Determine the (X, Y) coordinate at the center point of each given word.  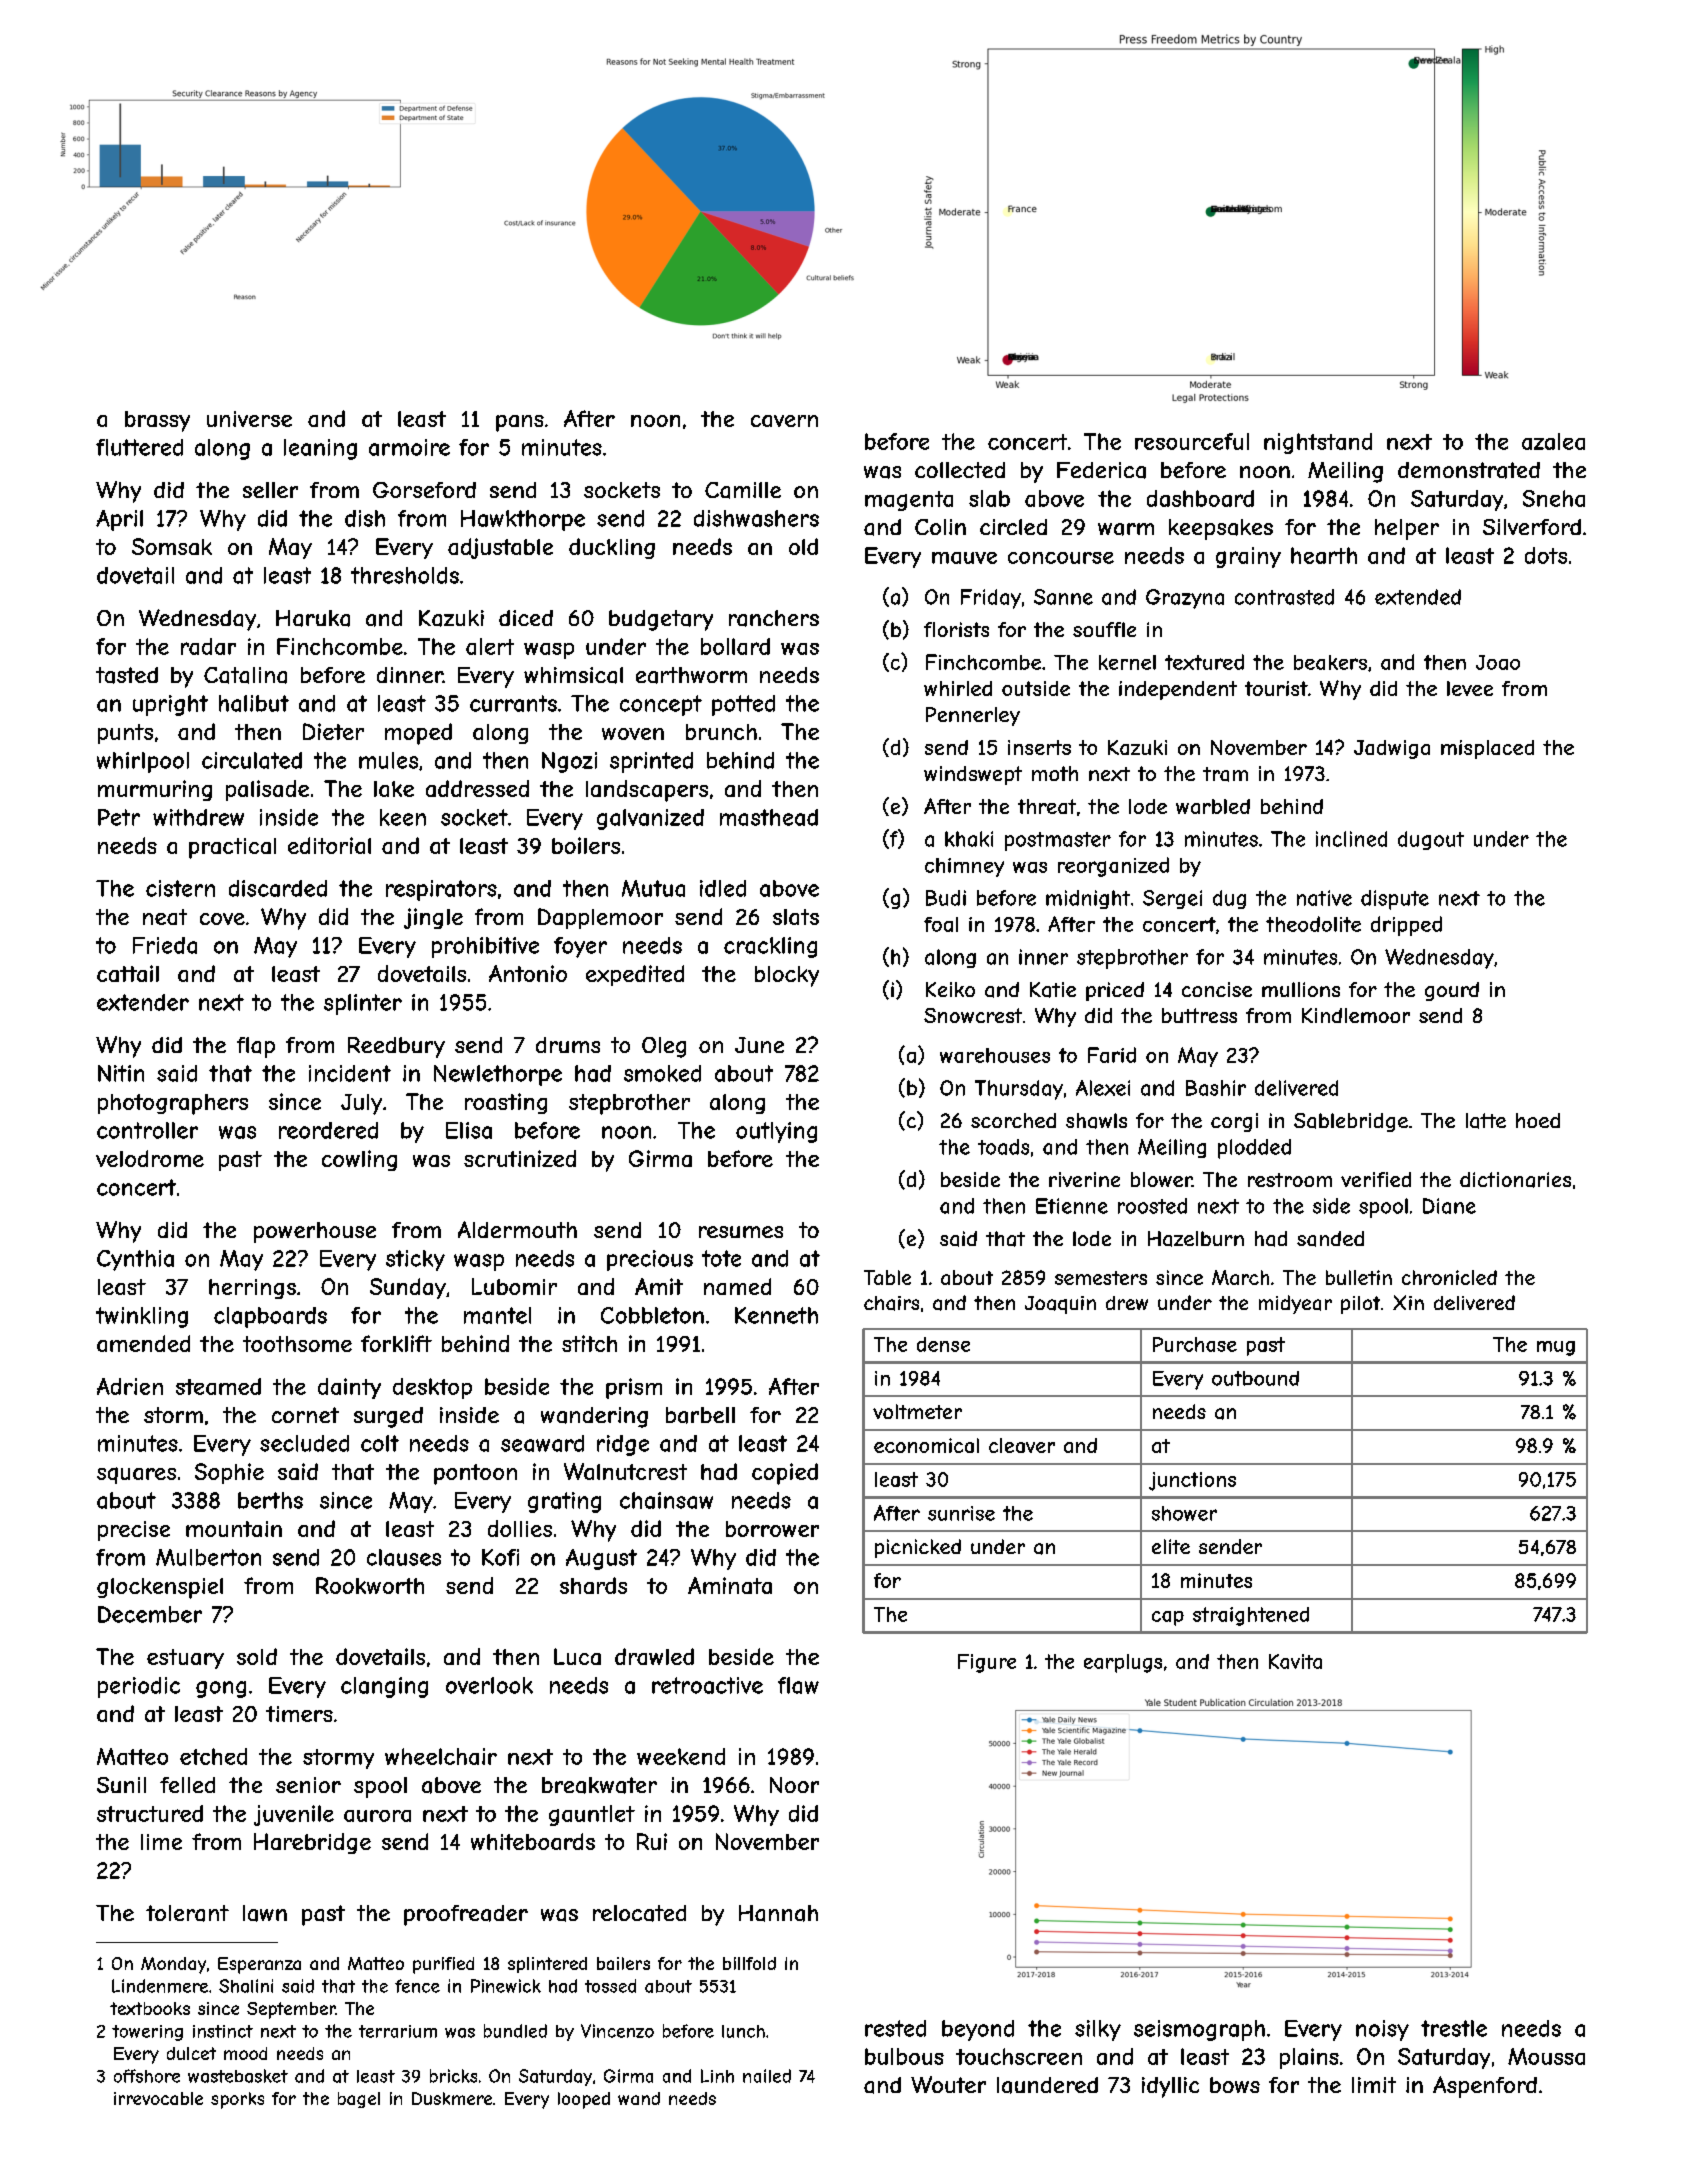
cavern (784, 421)
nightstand (1318, 443)
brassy (157, 421)
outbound (1255, 1378)
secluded (304, 1443)
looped (584, 2100)
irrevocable (158, 2098)
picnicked (918, 1548)
